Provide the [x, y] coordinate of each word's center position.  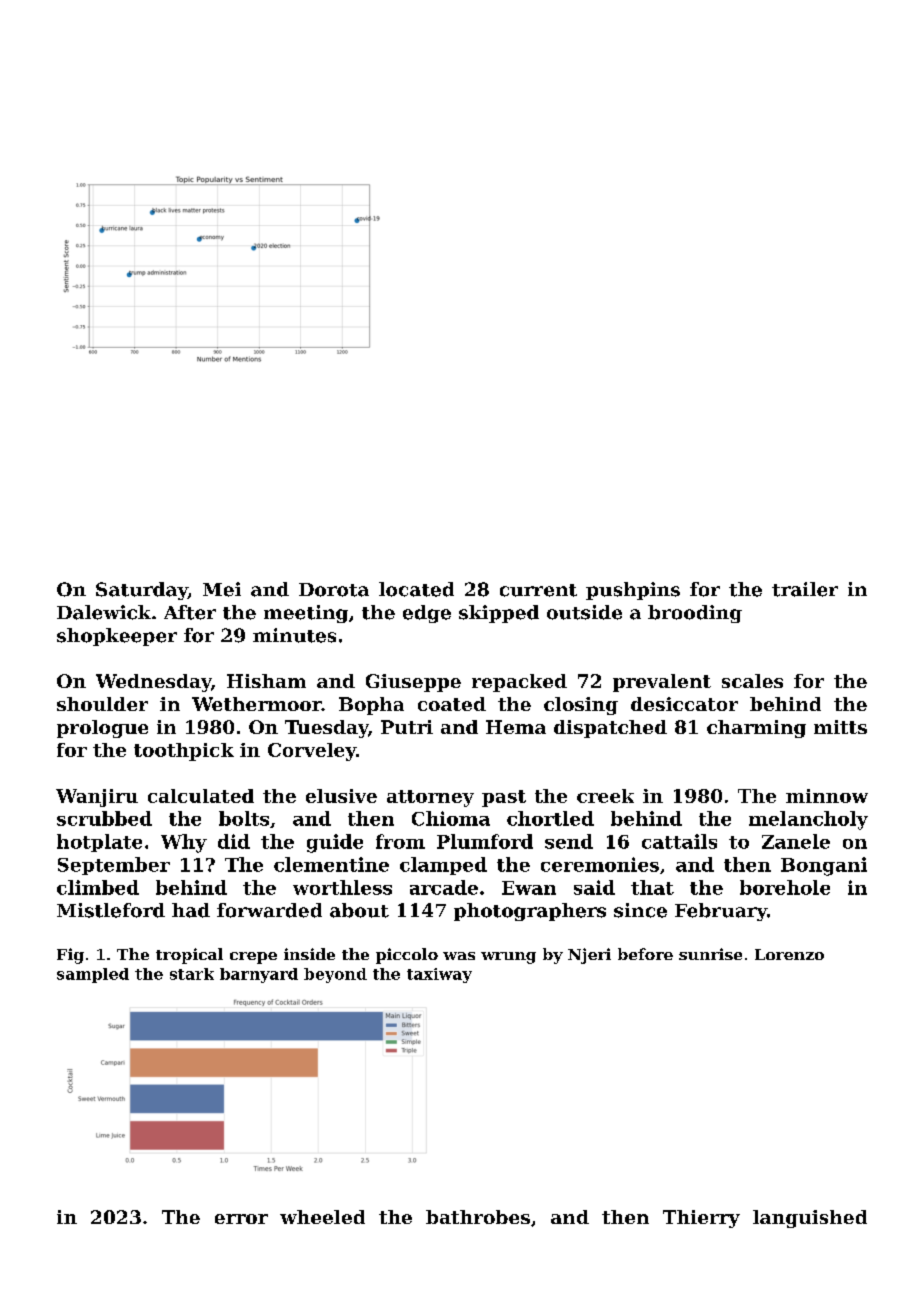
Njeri [589, 956]
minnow [827, 796]
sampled [93, 975]
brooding [695, 614]
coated [452, 704]
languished [810, 1219]
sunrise [710, 954]
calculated [201, 796]
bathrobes [478, 1217]
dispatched [610, 729]
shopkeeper [117, 637]
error [241, 1219]
